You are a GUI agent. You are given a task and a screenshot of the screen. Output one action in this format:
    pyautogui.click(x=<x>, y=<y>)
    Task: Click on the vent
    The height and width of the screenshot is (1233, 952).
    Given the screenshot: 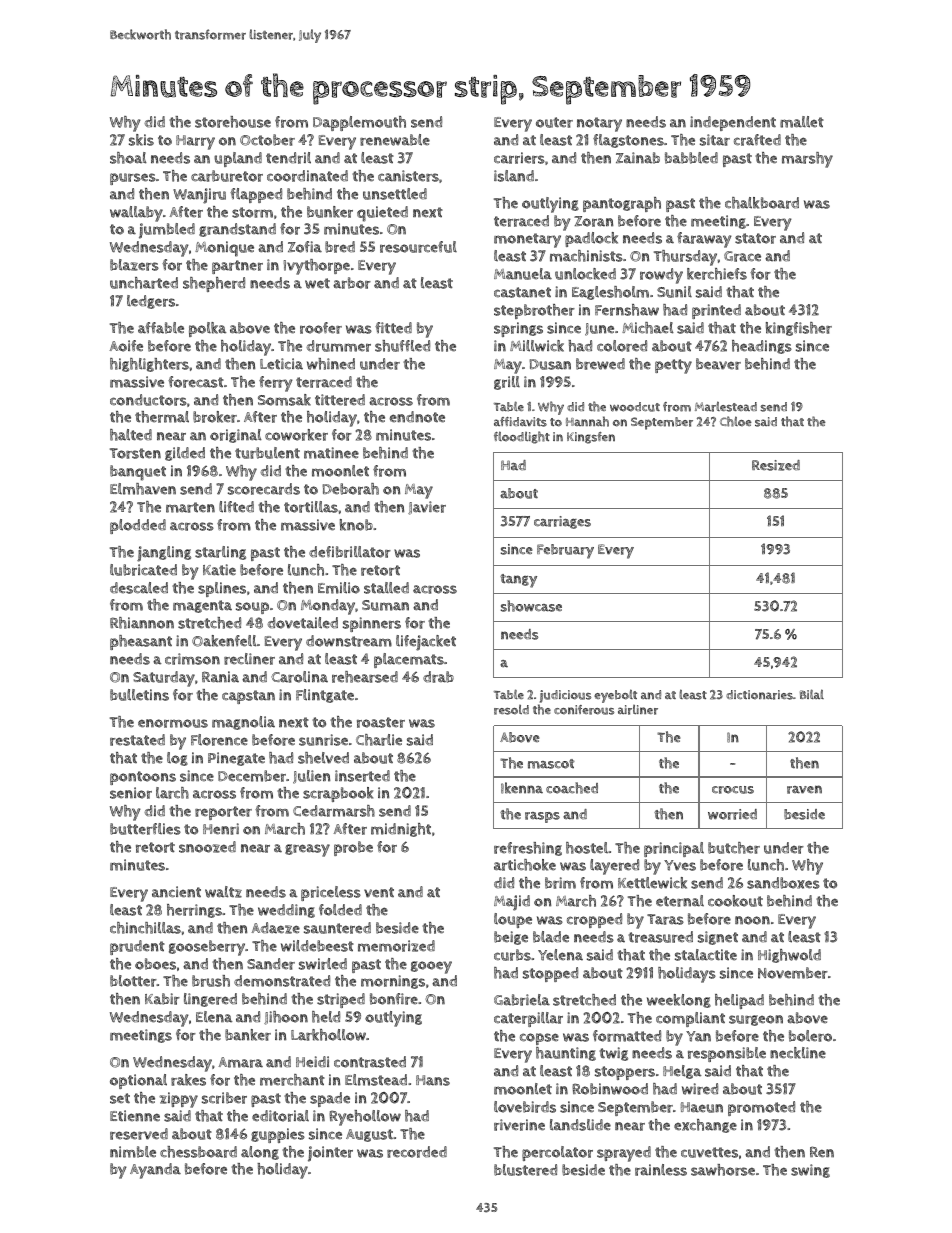 What is the action you would take?
    pyautogui.click(x=379, y=892)
